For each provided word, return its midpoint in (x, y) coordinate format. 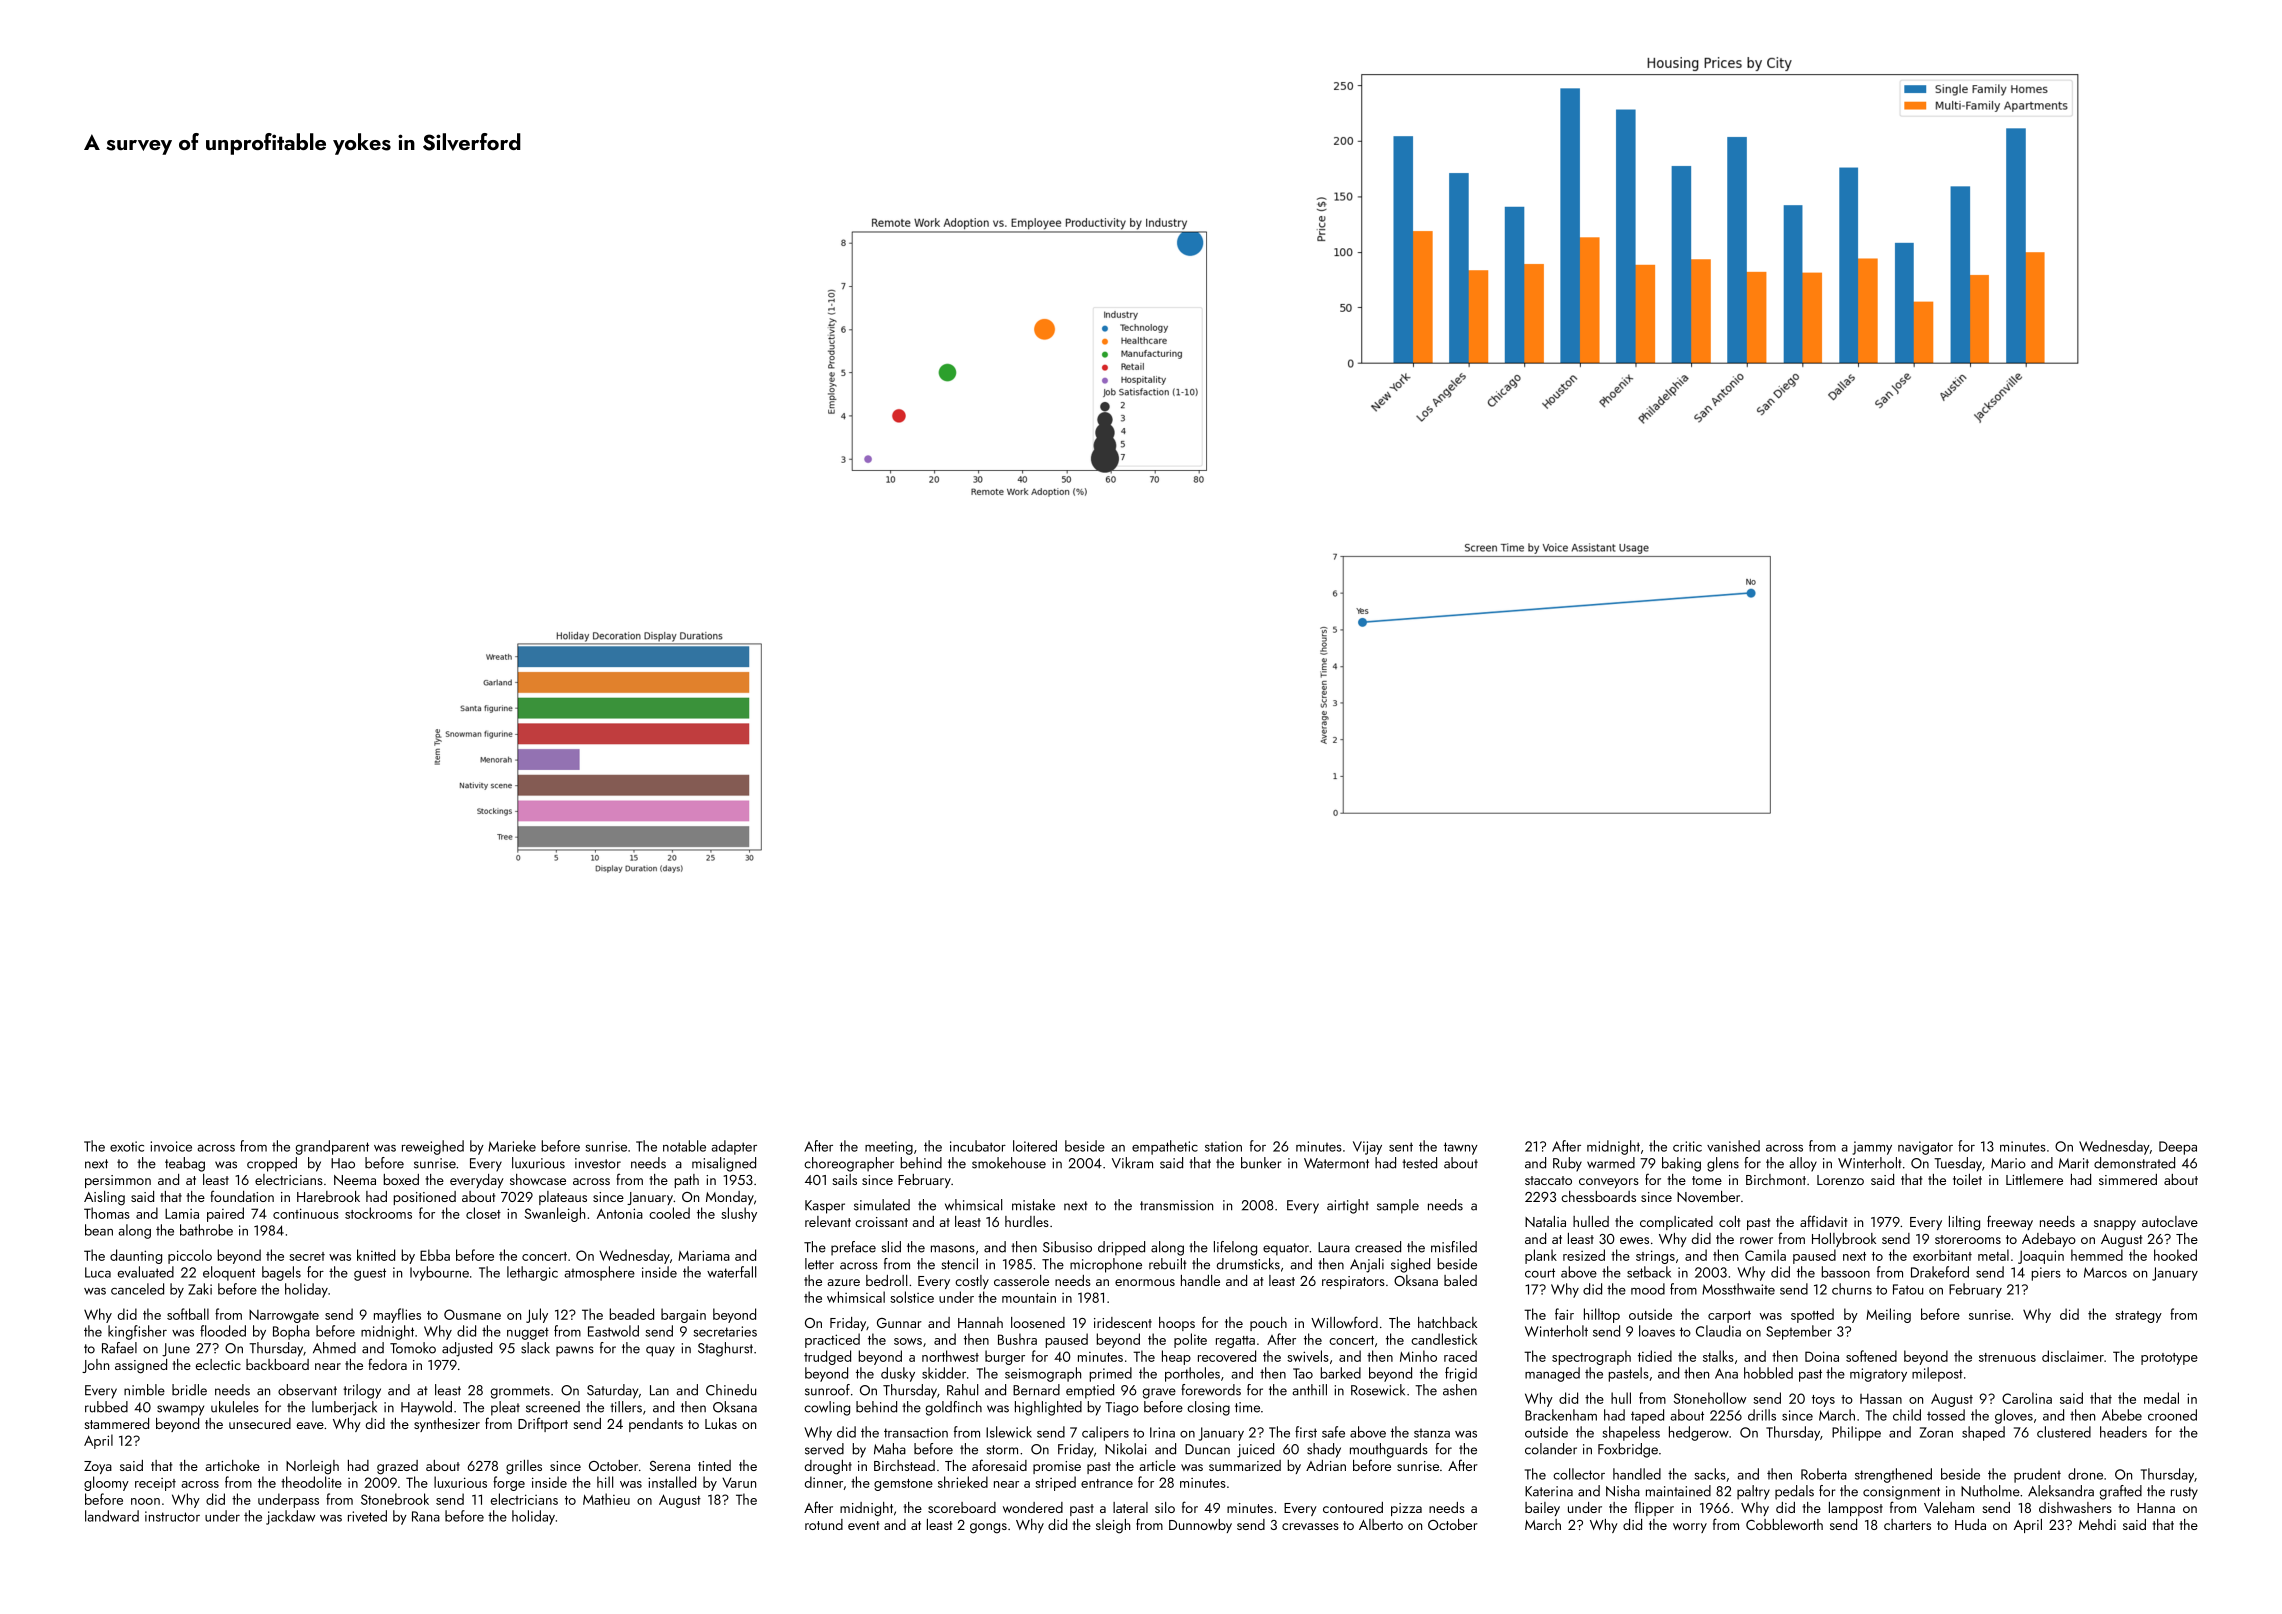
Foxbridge (1628, 1450)
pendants (656, 1425)
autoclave (2170, 1221)
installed (672, 1482)
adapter (734, 1147)
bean (99, 1230)
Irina (1162, 1432)
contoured (1353, 1507)
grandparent (332, 1147)
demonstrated (2134, 1163)
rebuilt (1168, 1264)
